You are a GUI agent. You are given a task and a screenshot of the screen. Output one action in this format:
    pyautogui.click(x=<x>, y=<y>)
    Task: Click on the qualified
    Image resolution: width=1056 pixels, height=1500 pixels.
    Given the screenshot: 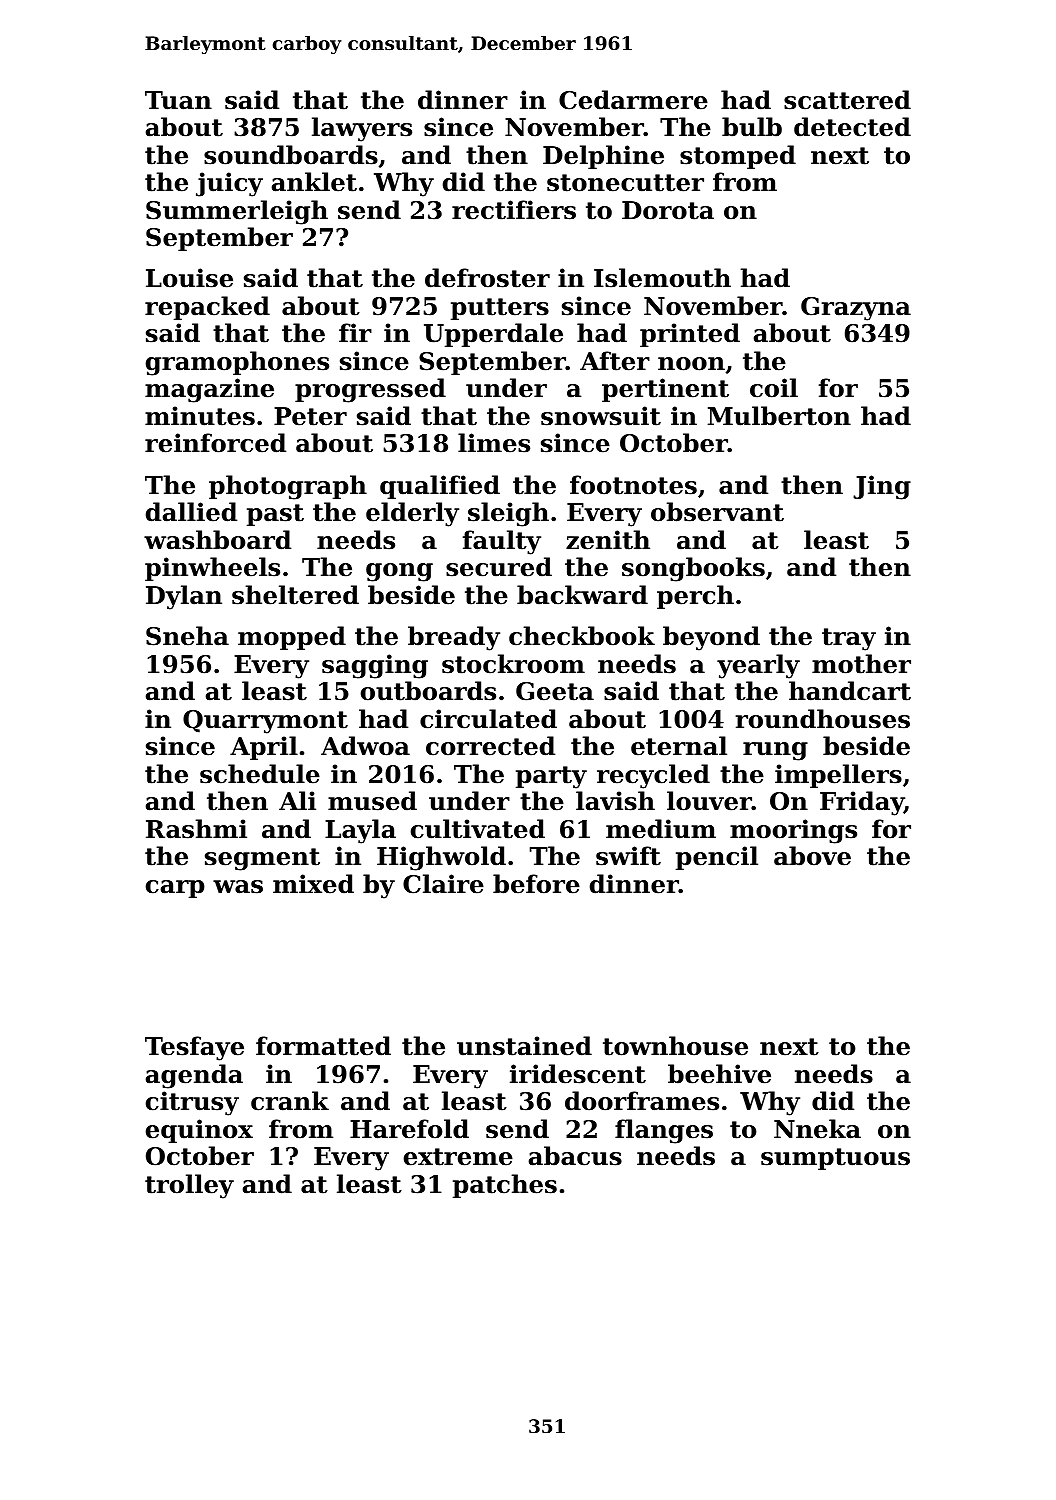 What is the action you would take?
    pyautogui.click(x=440, y=487)
